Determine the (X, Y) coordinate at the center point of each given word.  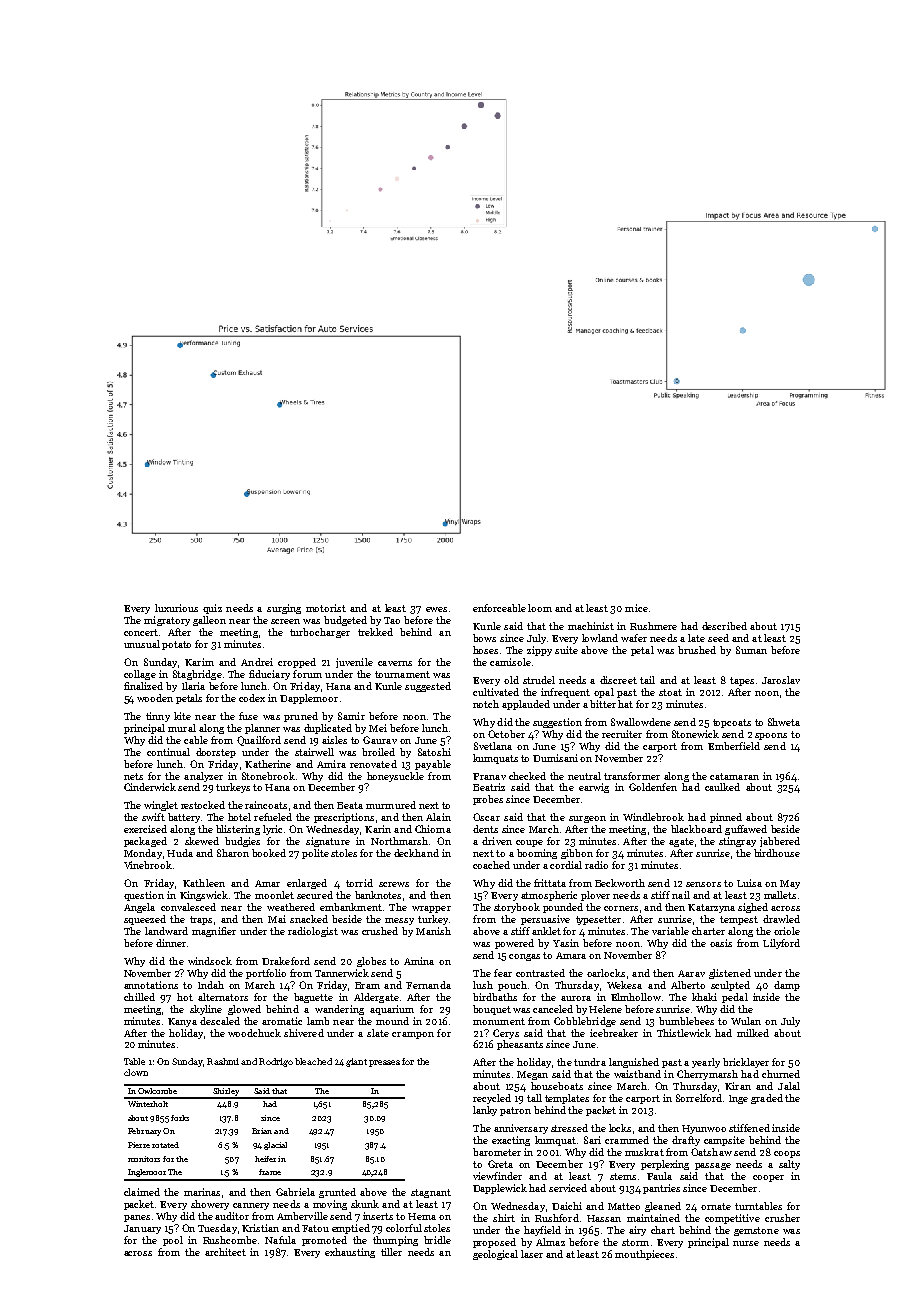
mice (636, 608)
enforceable (499, 608)
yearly (706, 1063)
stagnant (431, 1193)
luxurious (176, 608)
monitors (144, 1159)
